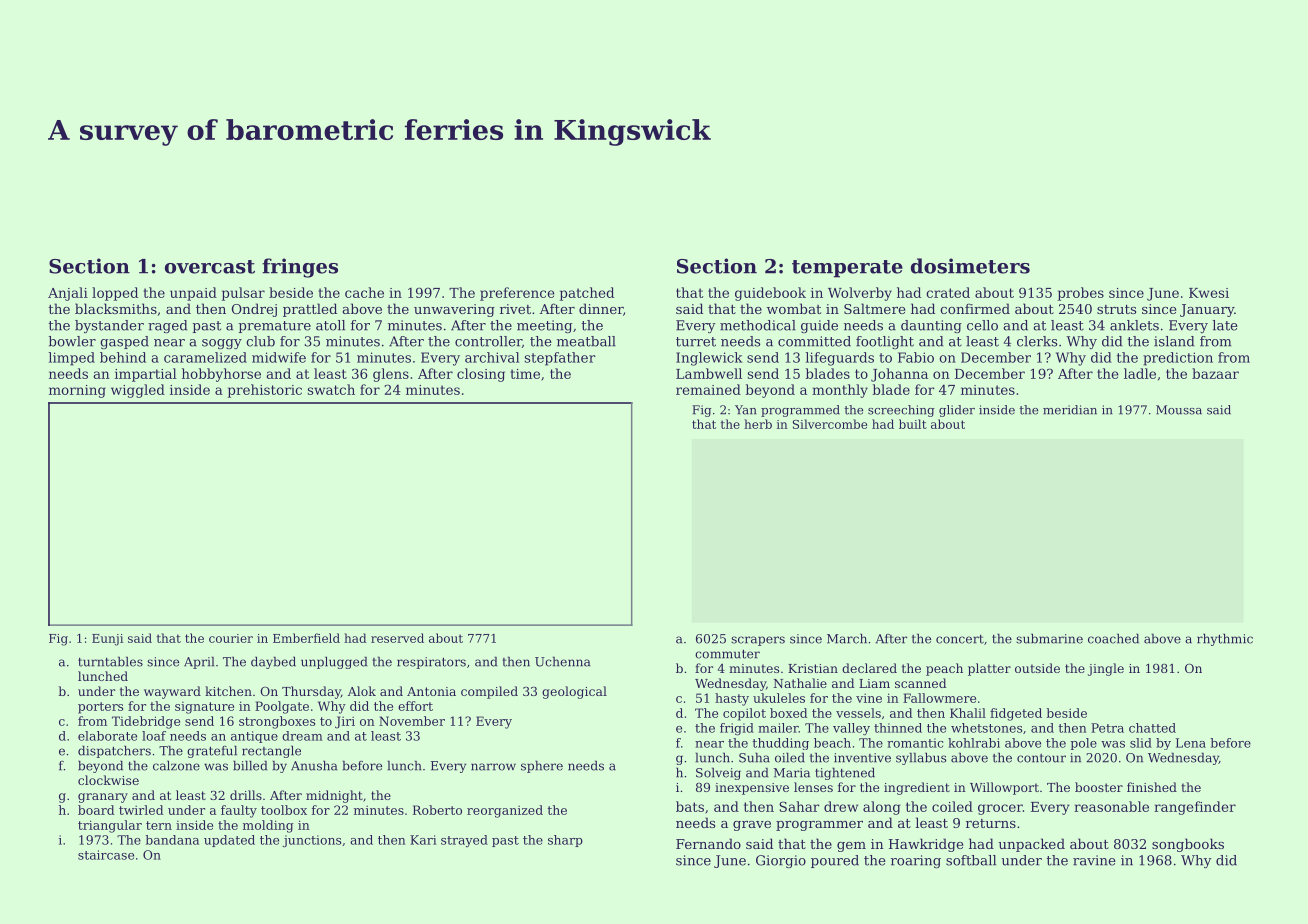 The width and height of the screenshot is (1308, 924). What do you see at coordinates (920, 683) in the screenshot?
I see `scanned` at bounding box center [920, 683].
